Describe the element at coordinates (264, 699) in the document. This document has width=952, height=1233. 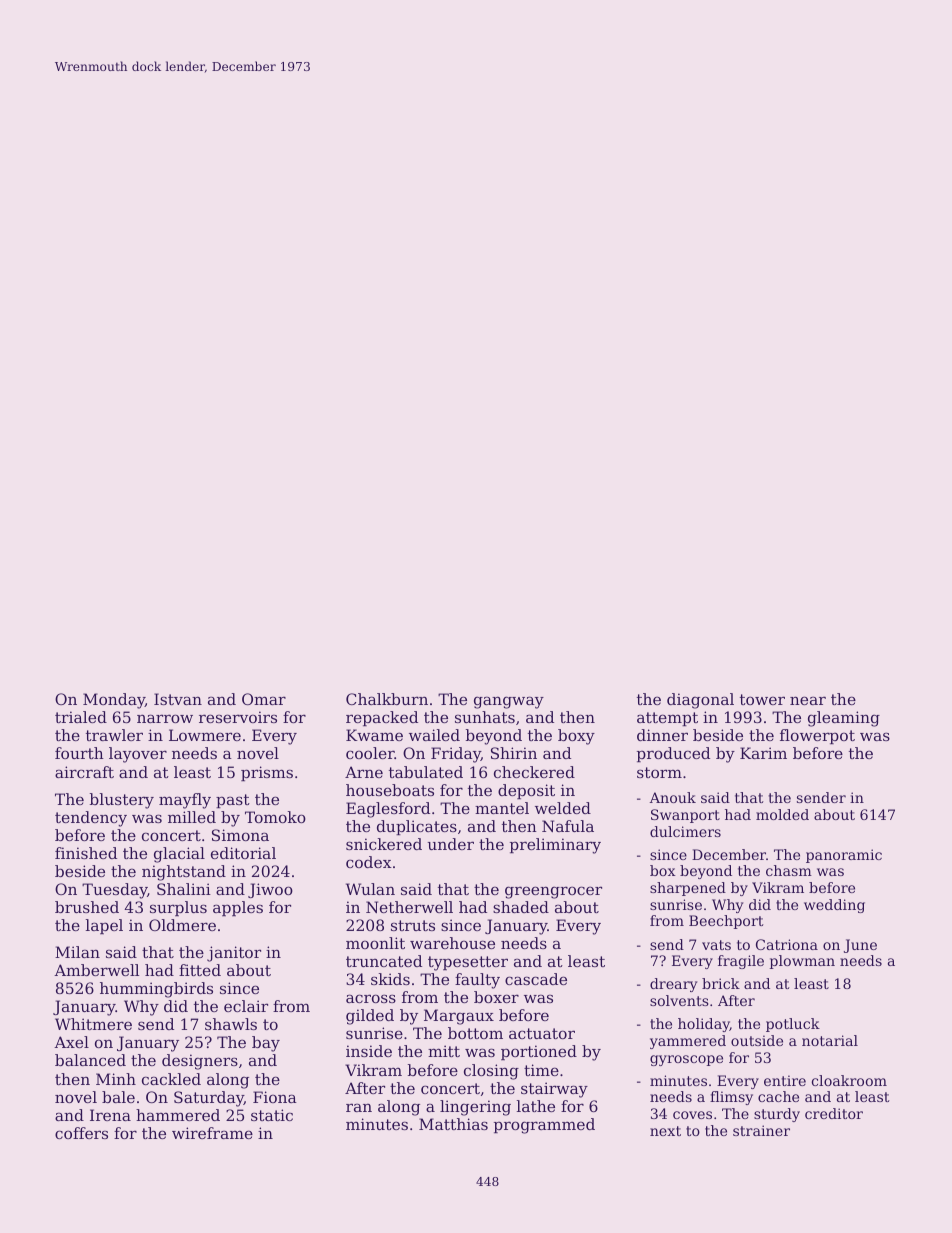
I see `Omar` at that location.
